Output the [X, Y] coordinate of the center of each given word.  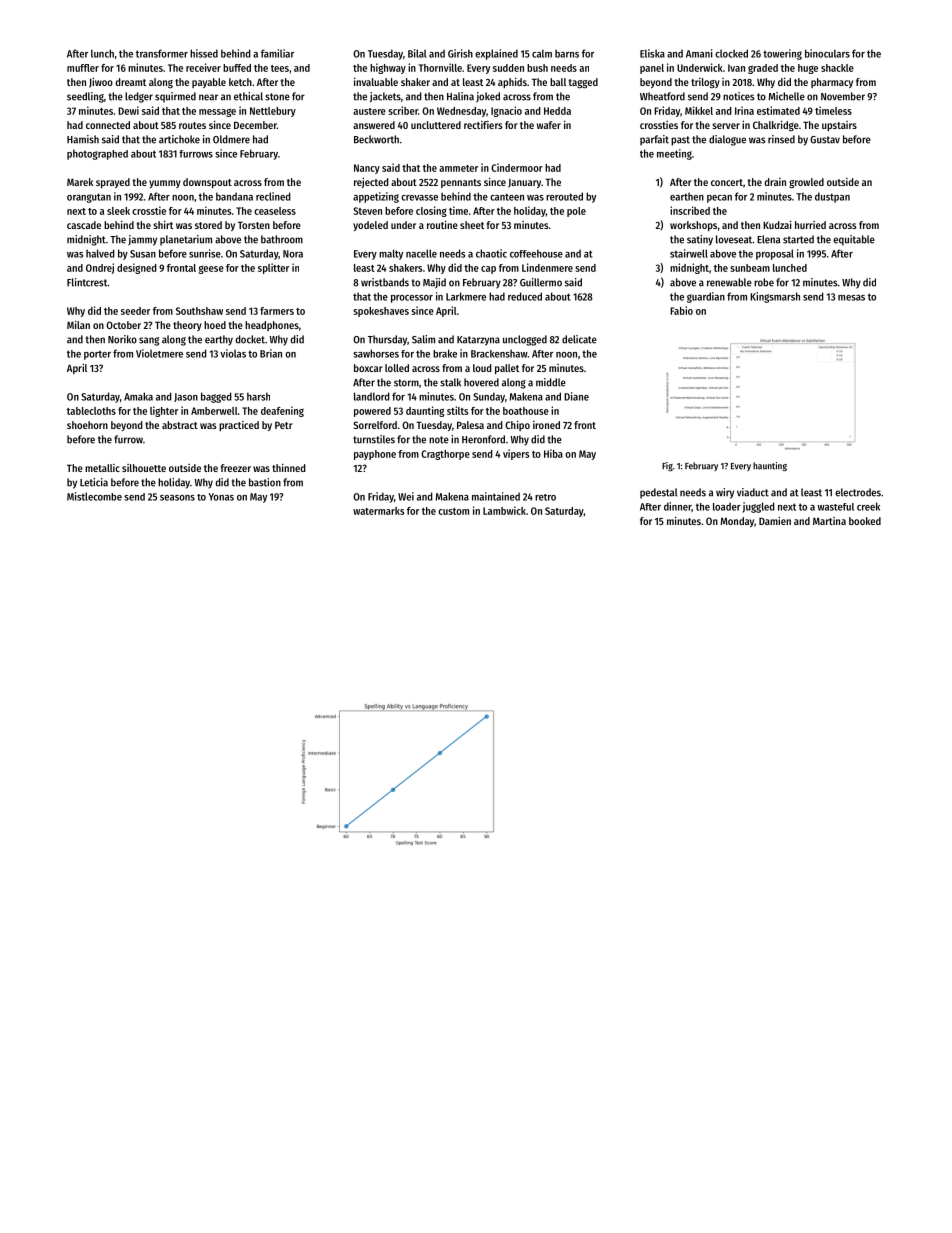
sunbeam [750, 268]
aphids [512, 82]
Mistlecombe [94, 496]
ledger [139, 97]
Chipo [517, 425]
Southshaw [199, 311]
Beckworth [376, 139]
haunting [770, 466]
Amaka [138, 396]
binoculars [827, 53]
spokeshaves [381, 312]
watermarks [378, 511]
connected [108, 125]
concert [727, 182]
